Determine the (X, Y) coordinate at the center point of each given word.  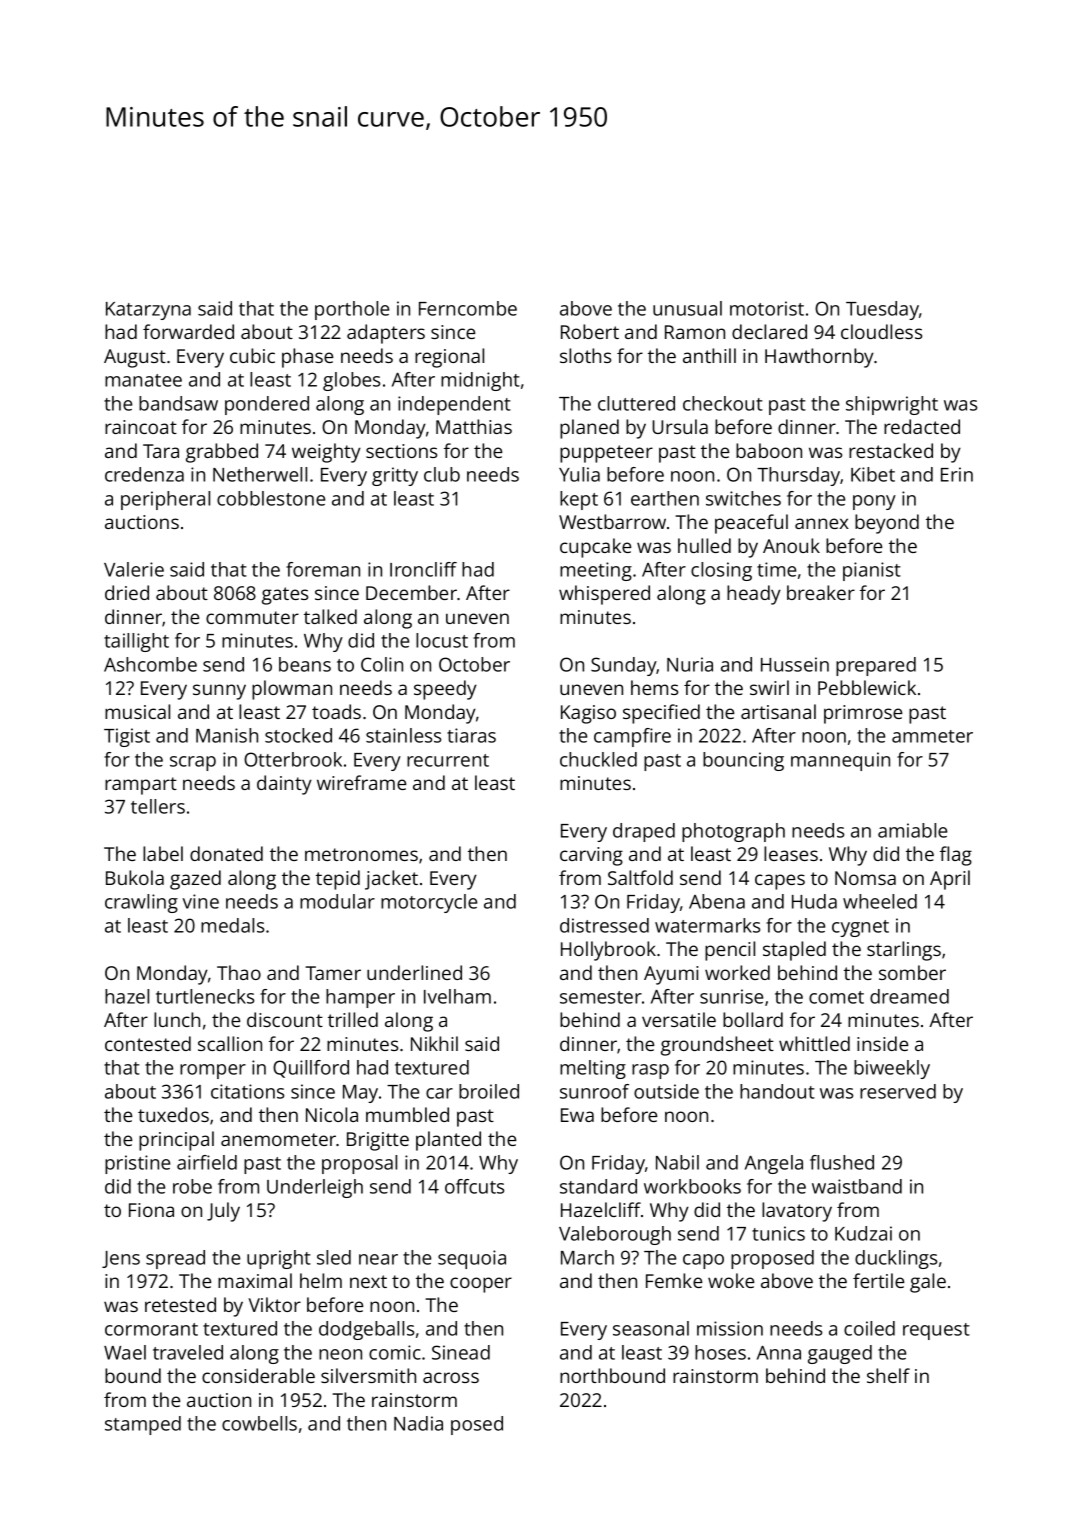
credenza (144, 474)
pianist (872, 571)
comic (395, 1352)
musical (137, 711)
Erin (957, 474)
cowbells (259, 1423)
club (442, 474)
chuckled (598, 759)
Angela (774, 1164)
